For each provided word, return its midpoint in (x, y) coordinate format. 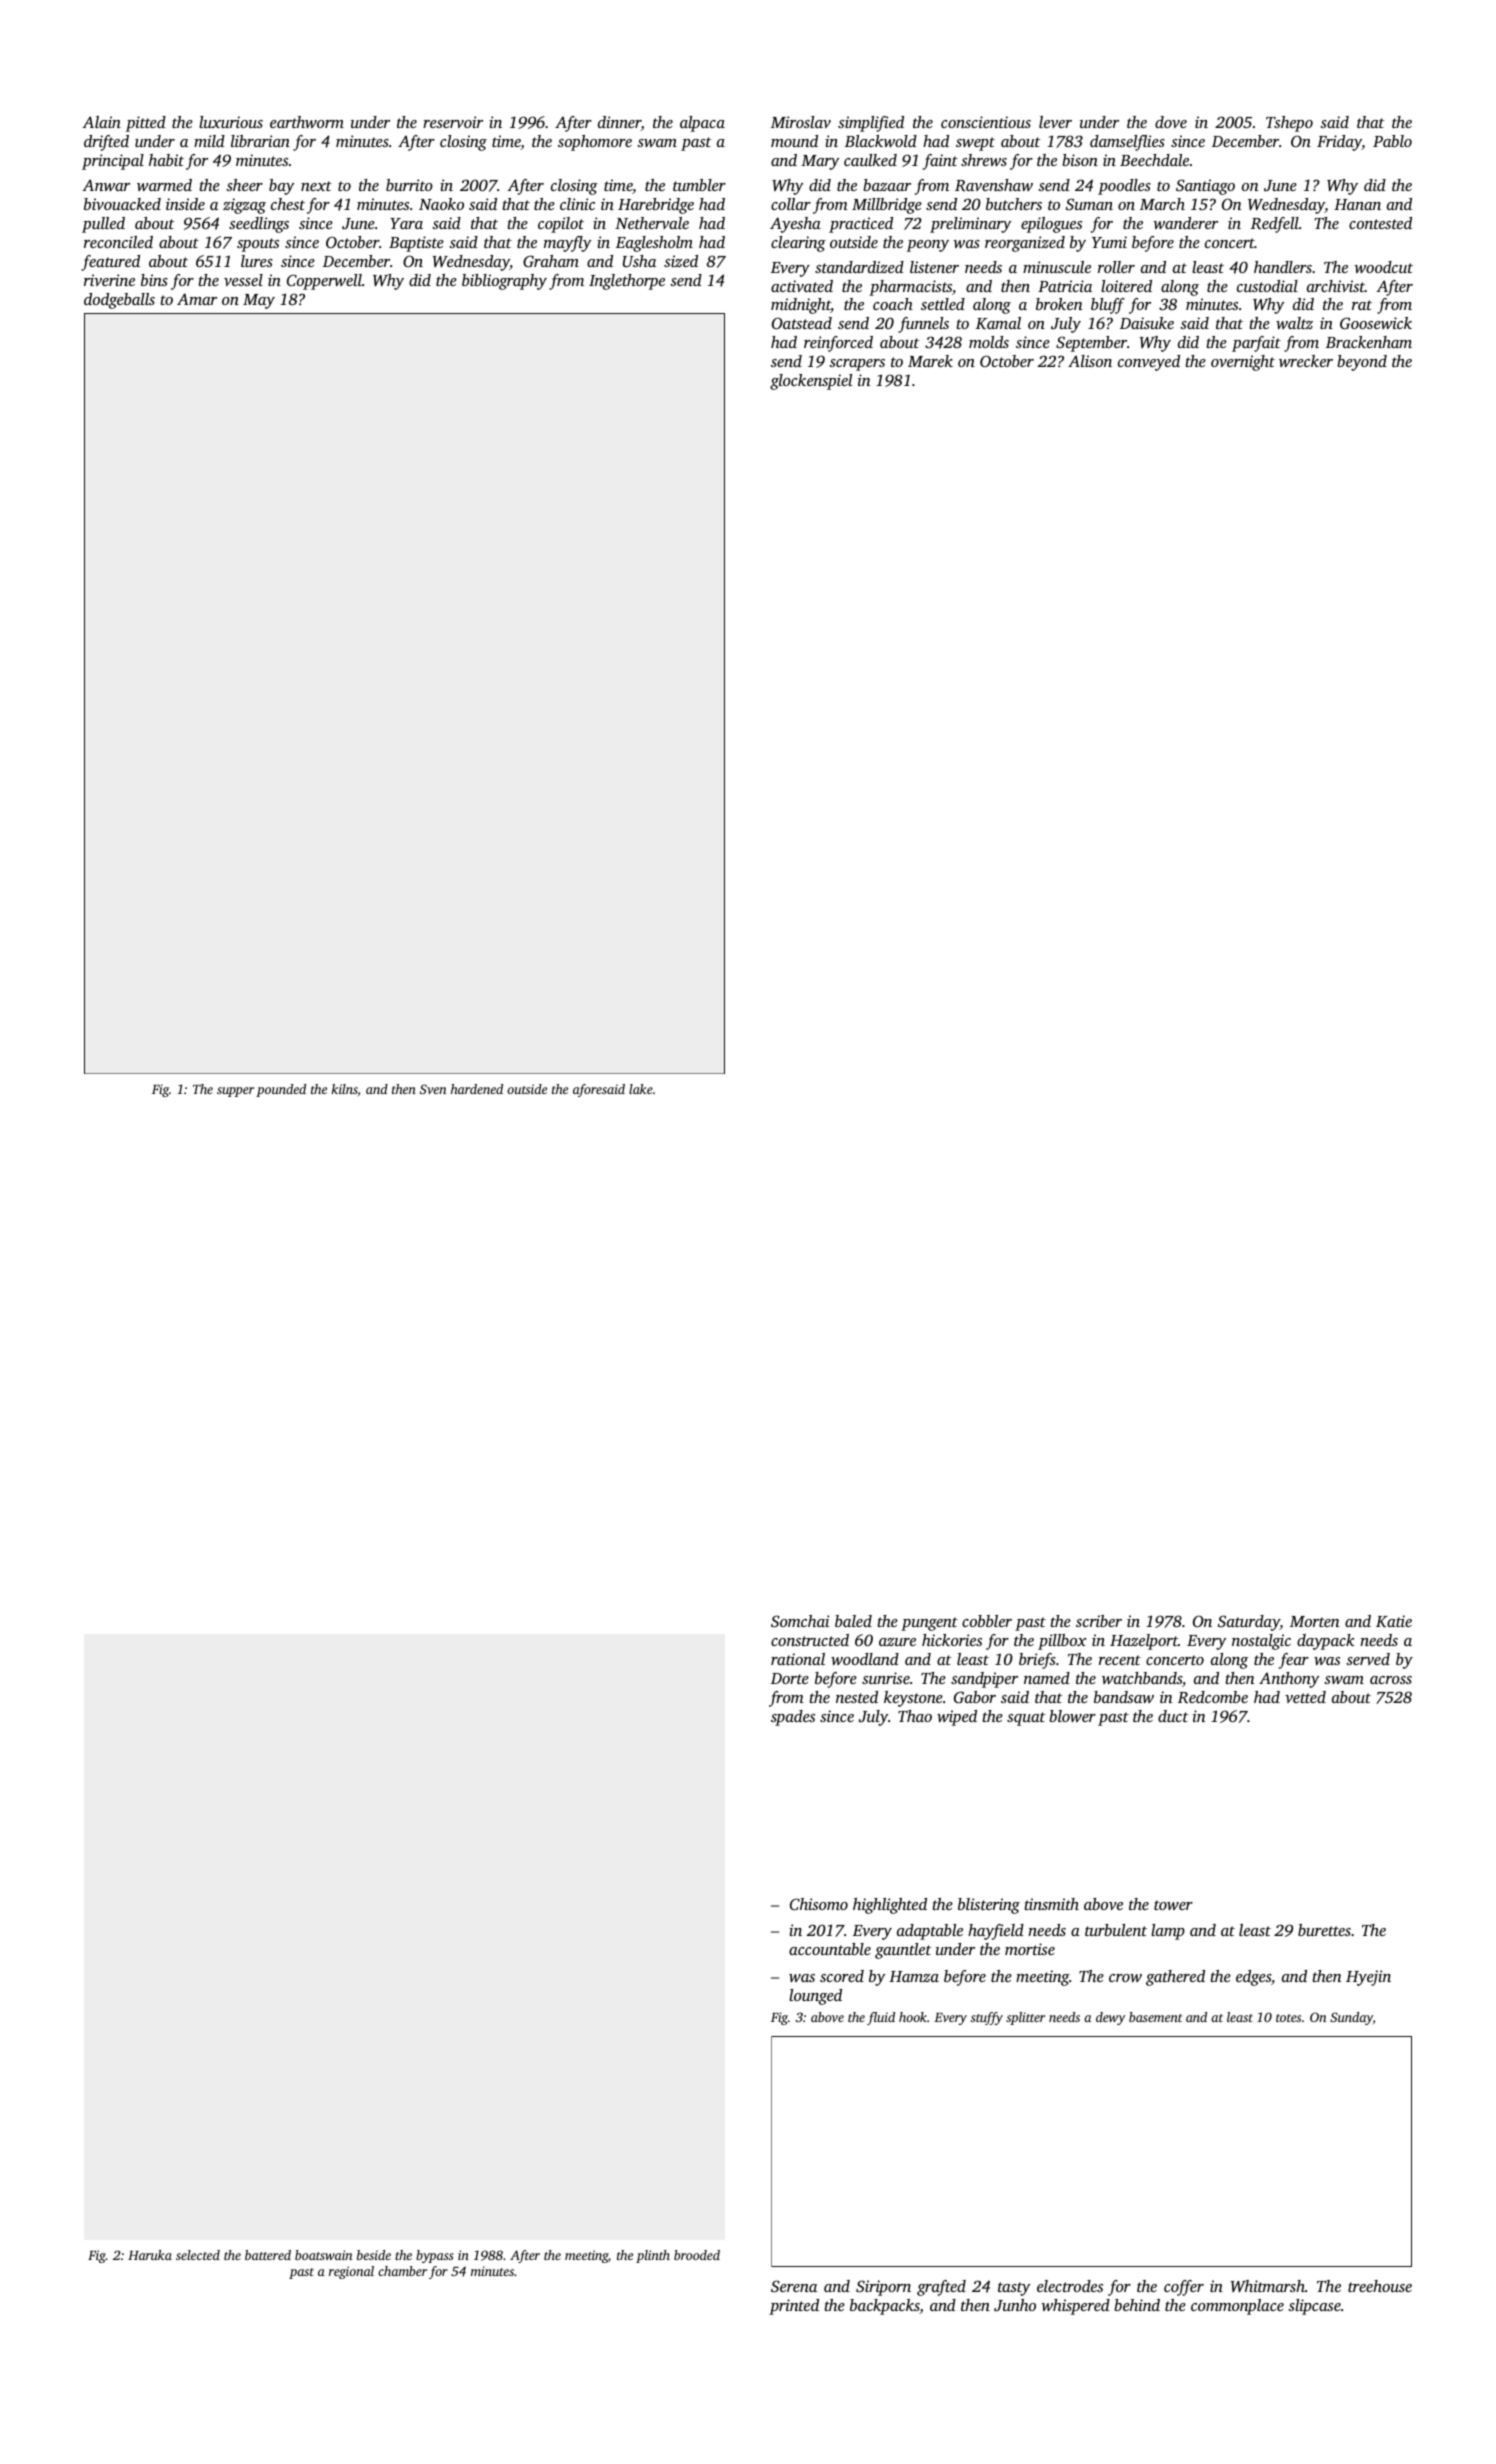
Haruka (150, 2255)
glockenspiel (811, 382)
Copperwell (324, 282)
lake (641, 1089)
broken (1059, 304)
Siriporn (883, 2288)
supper (235, 1092)
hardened (477, 1089)
